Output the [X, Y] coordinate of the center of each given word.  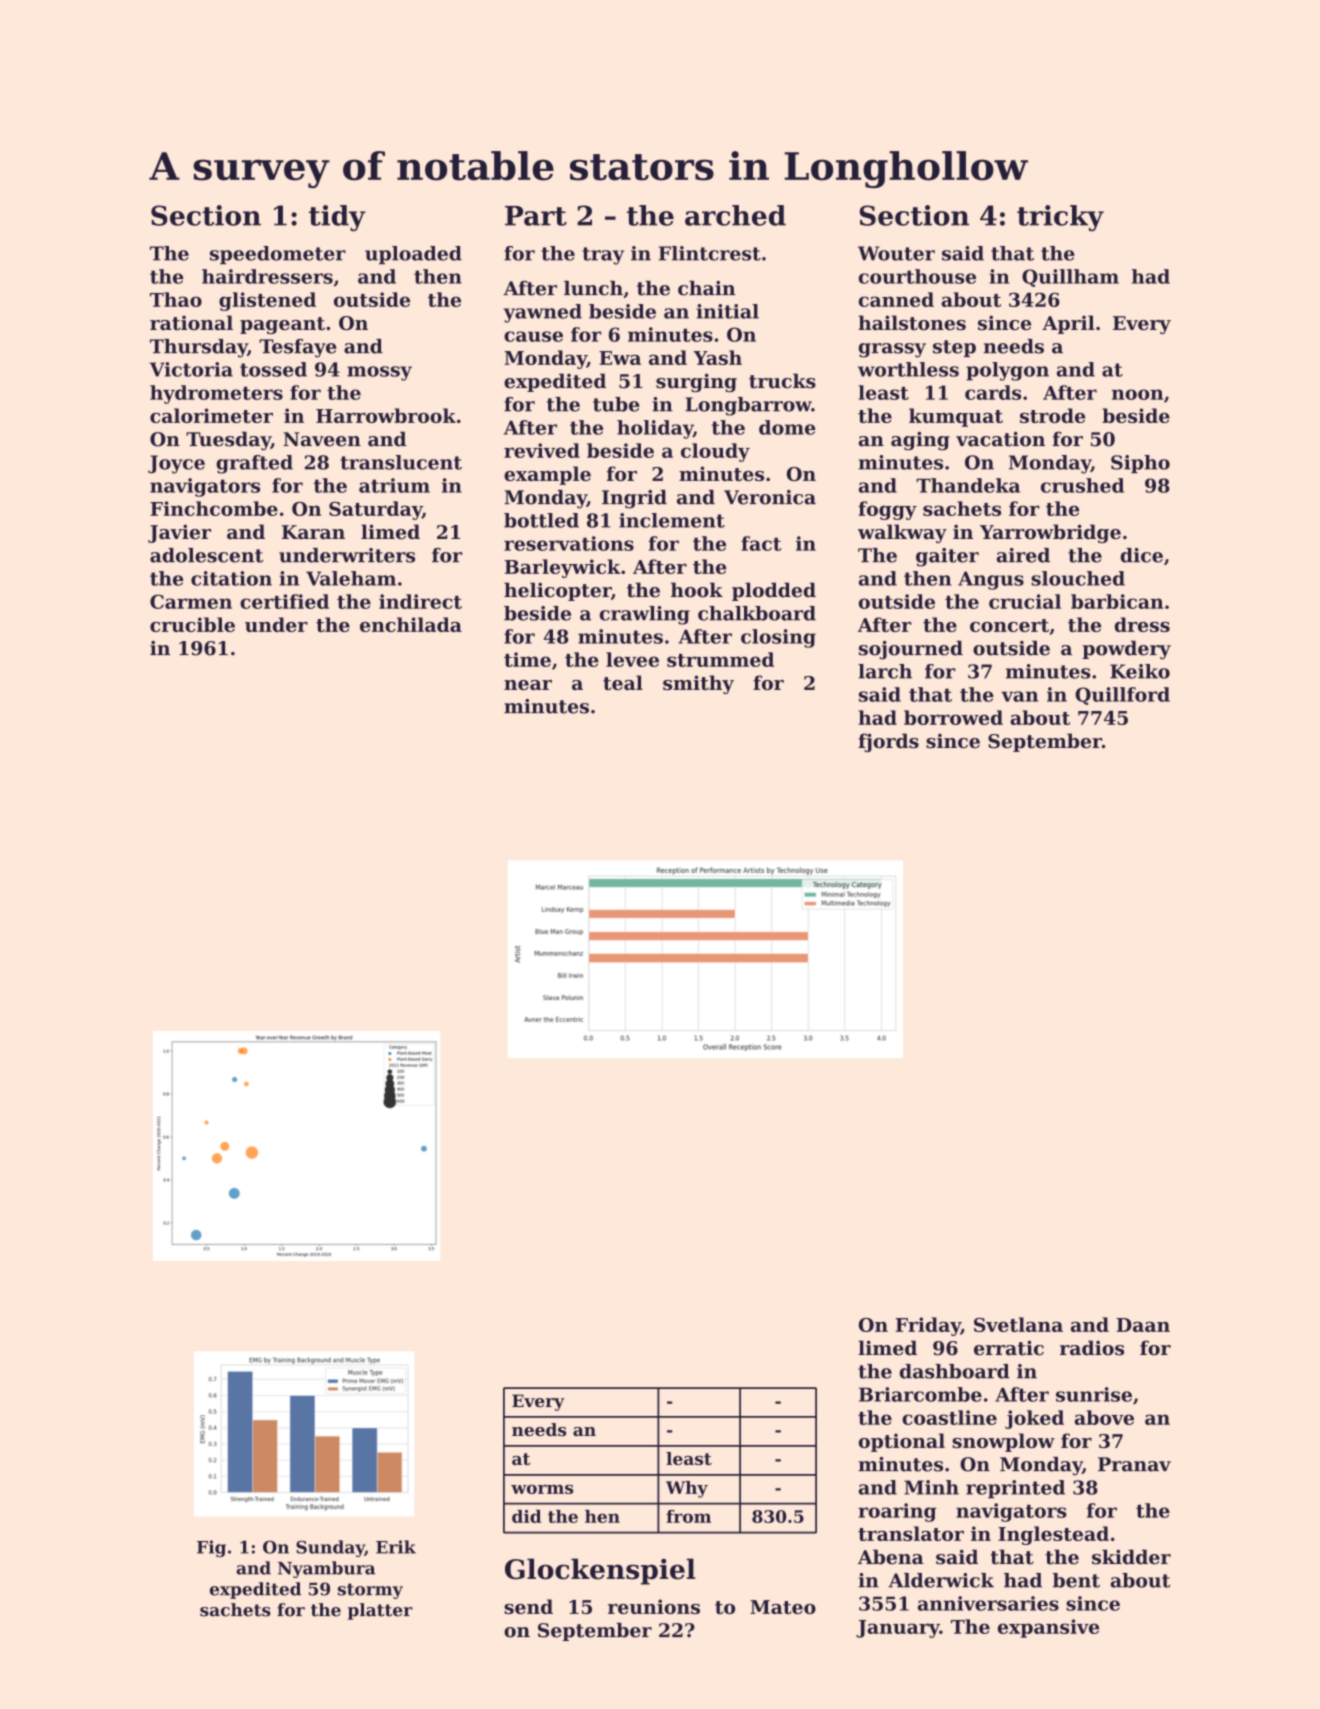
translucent [401, 462]
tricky [1060, 218]
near [528, 685]
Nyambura [326, 1569]
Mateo [783, 1607]
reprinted [1015, 1489]
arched [735, 215]
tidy [337, 218]
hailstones [912, 322]
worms [542, 1489]
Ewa [620, 358]
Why [687, 1489]
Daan [1143, 1325]
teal [623, 682]
